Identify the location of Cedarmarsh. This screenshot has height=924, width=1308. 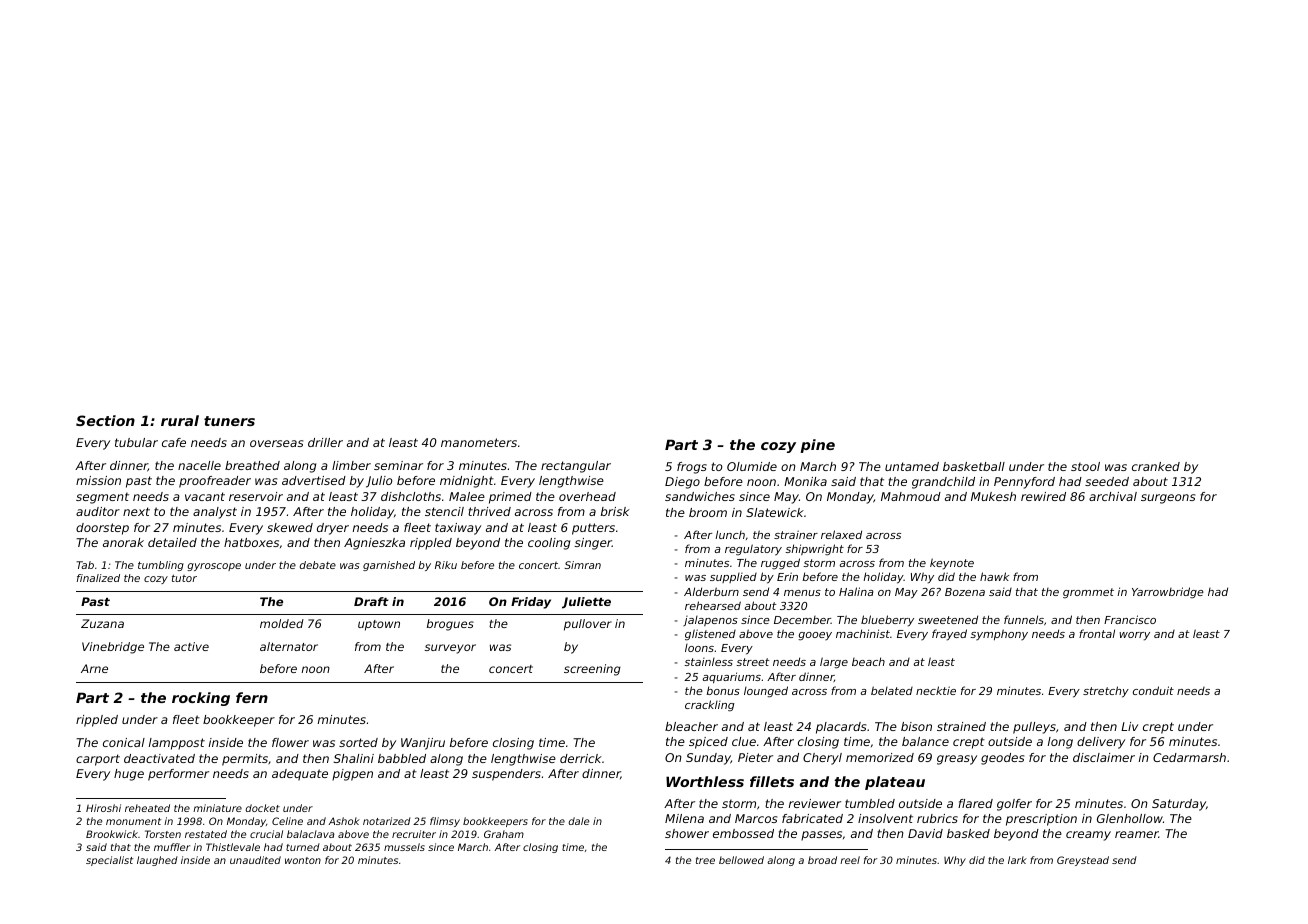
(1189, 757).
